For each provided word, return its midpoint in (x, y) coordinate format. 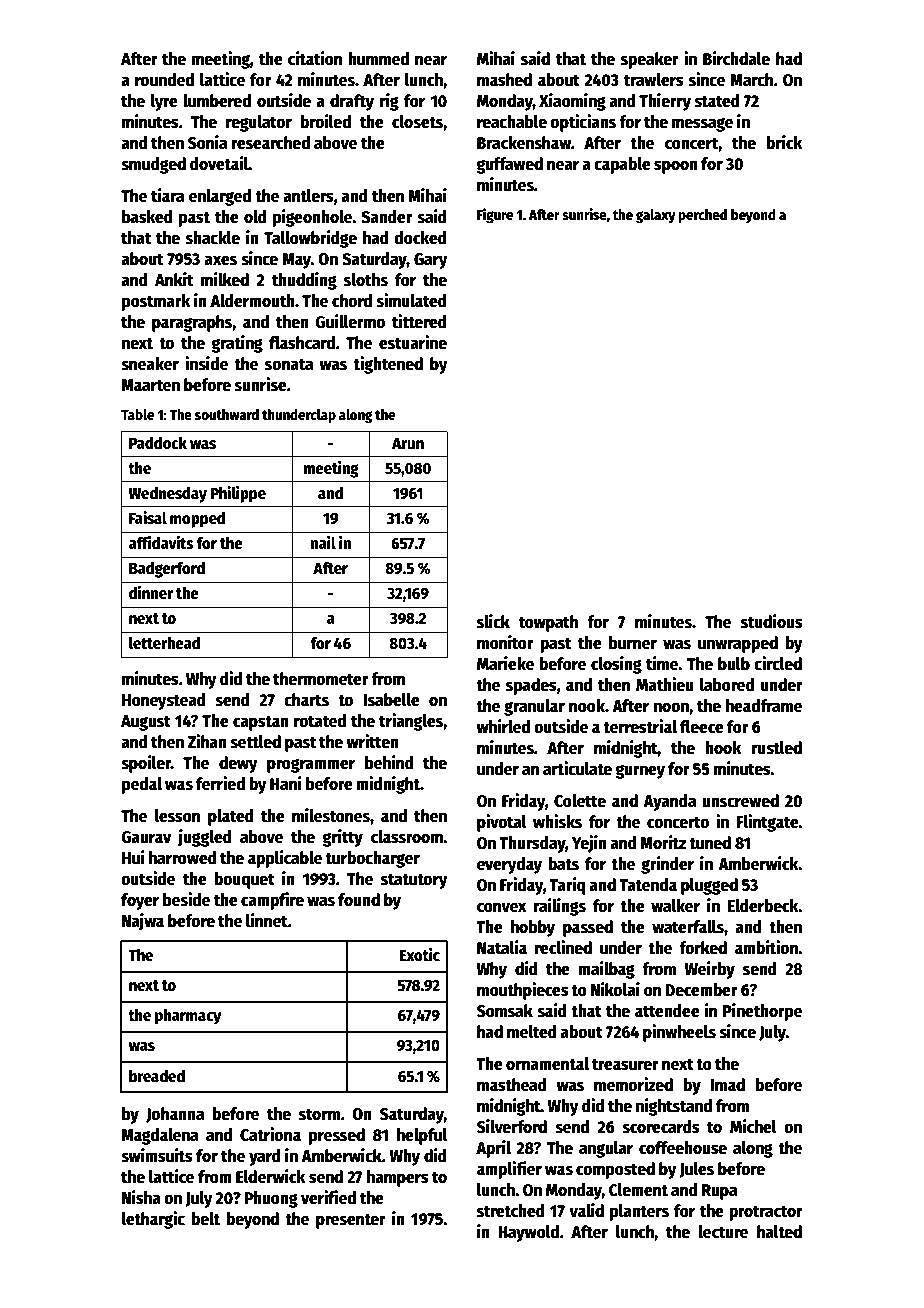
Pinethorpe (762, 1012)
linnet (267, 920)
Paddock (158, 443)
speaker (650, 60)
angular (606, 1149)
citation (315, 58)
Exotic (419, 955)
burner (633, 643)
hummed (378, 59)
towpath (548, 623)
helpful (422, 1136)
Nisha (141, 1197)
